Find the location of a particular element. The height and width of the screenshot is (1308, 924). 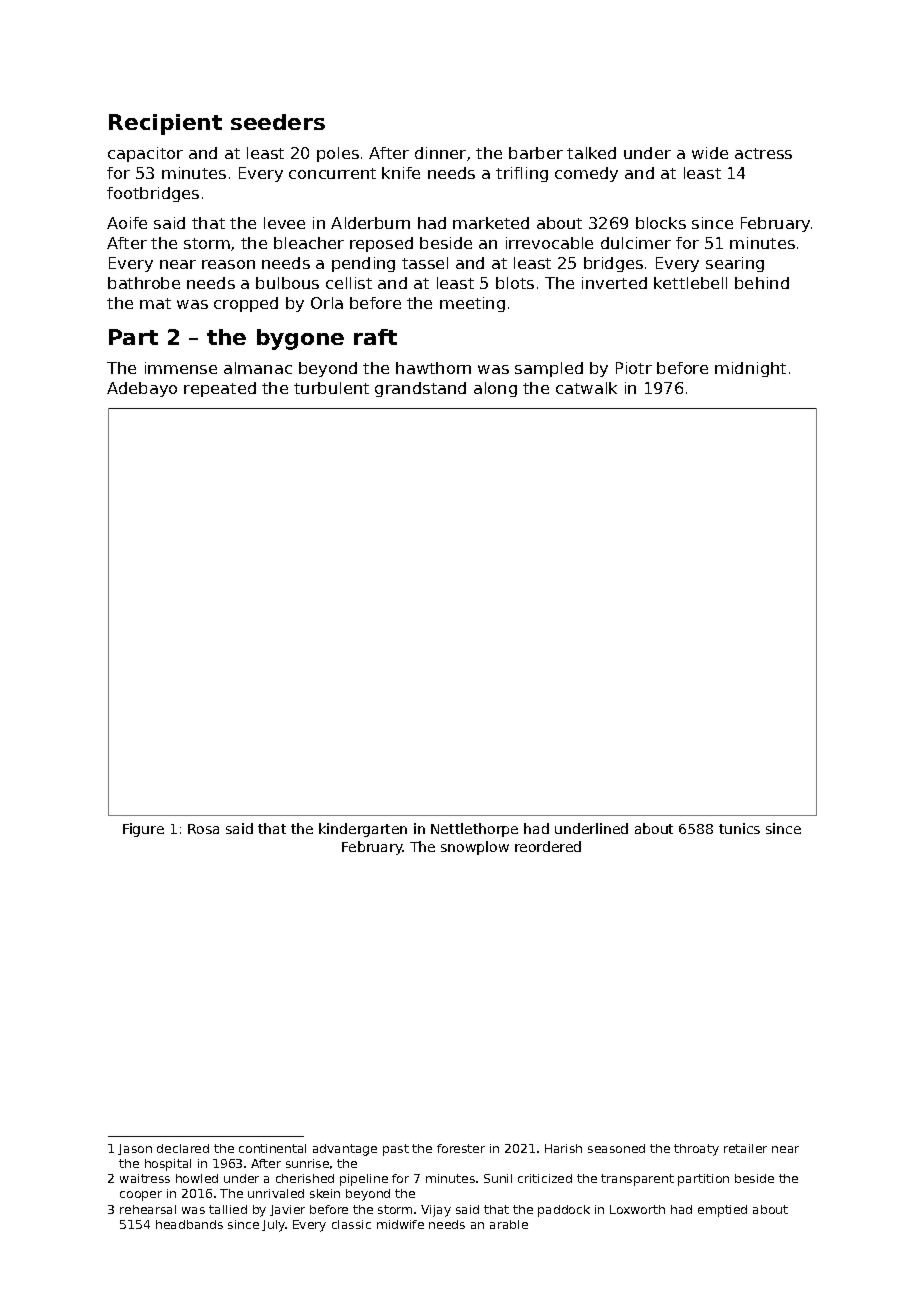

catwalk is located at coordinates (586, 388).
